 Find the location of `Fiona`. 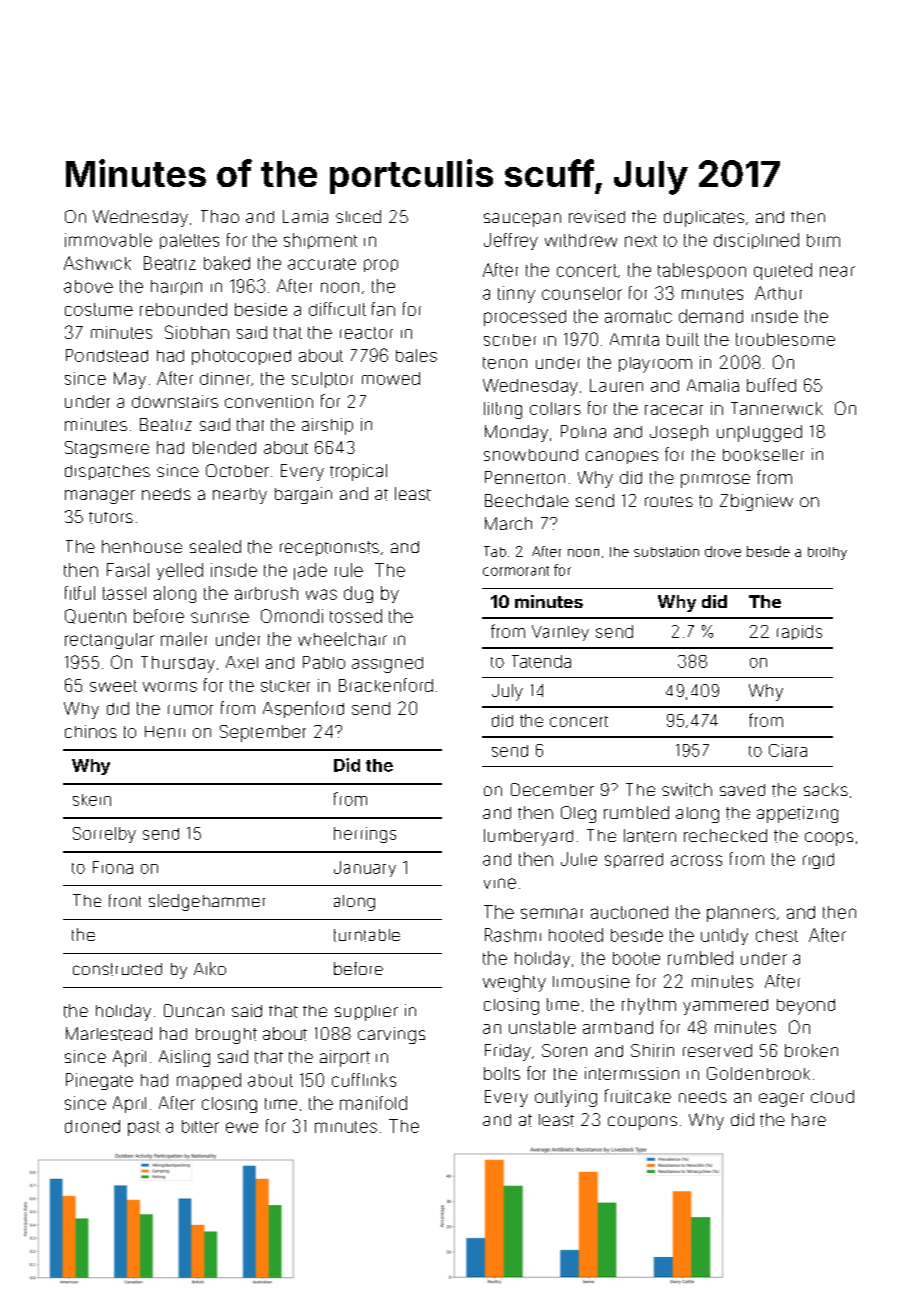

Fiona is located at coordinates (113, 867).
